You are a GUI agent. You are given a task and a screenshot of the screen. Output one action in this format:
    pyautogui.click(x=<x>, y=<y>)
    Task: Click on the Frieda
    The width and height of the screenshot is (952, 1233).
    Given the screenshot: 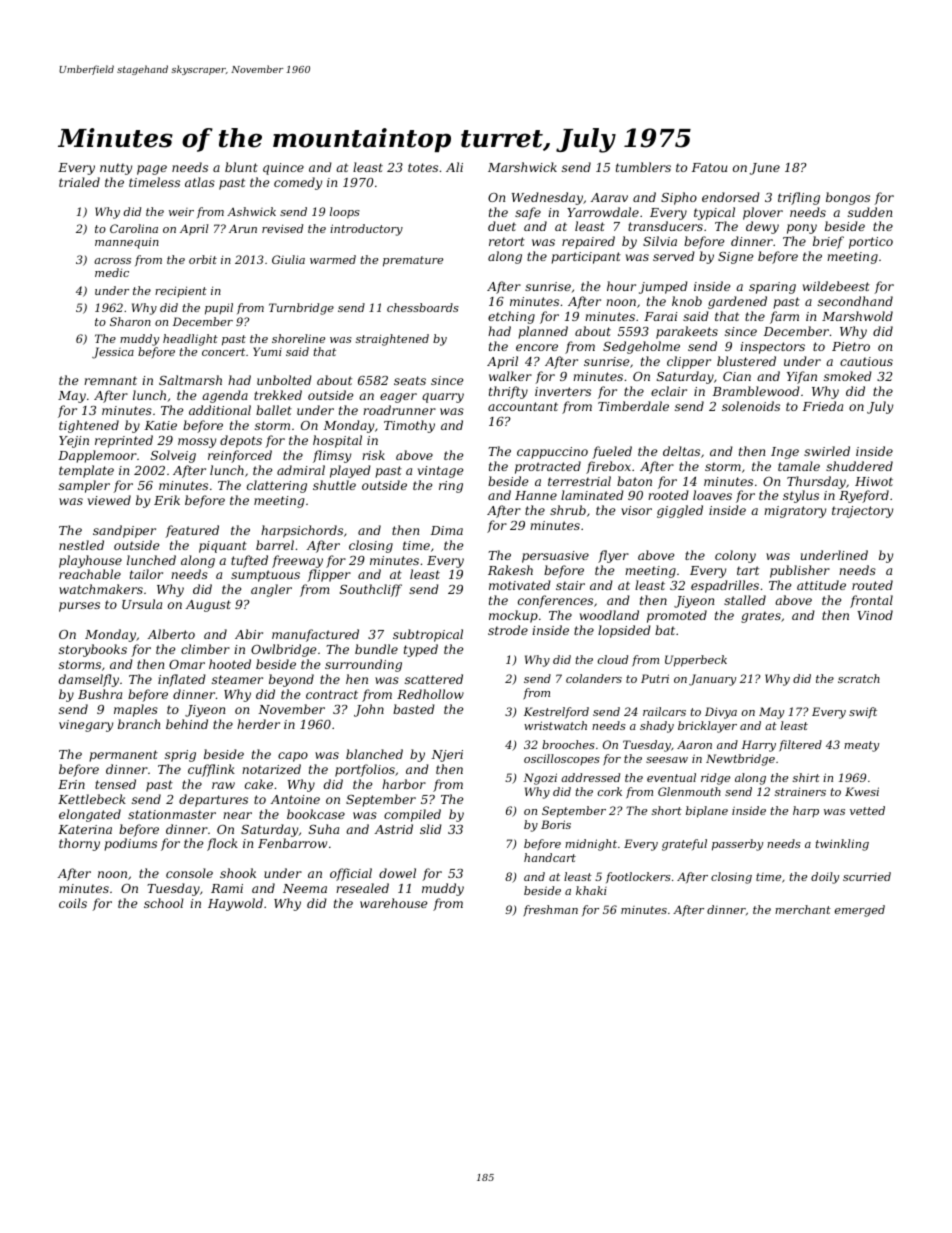 What is the action you would take?
    pyautogui.click(x=822, y=406)
